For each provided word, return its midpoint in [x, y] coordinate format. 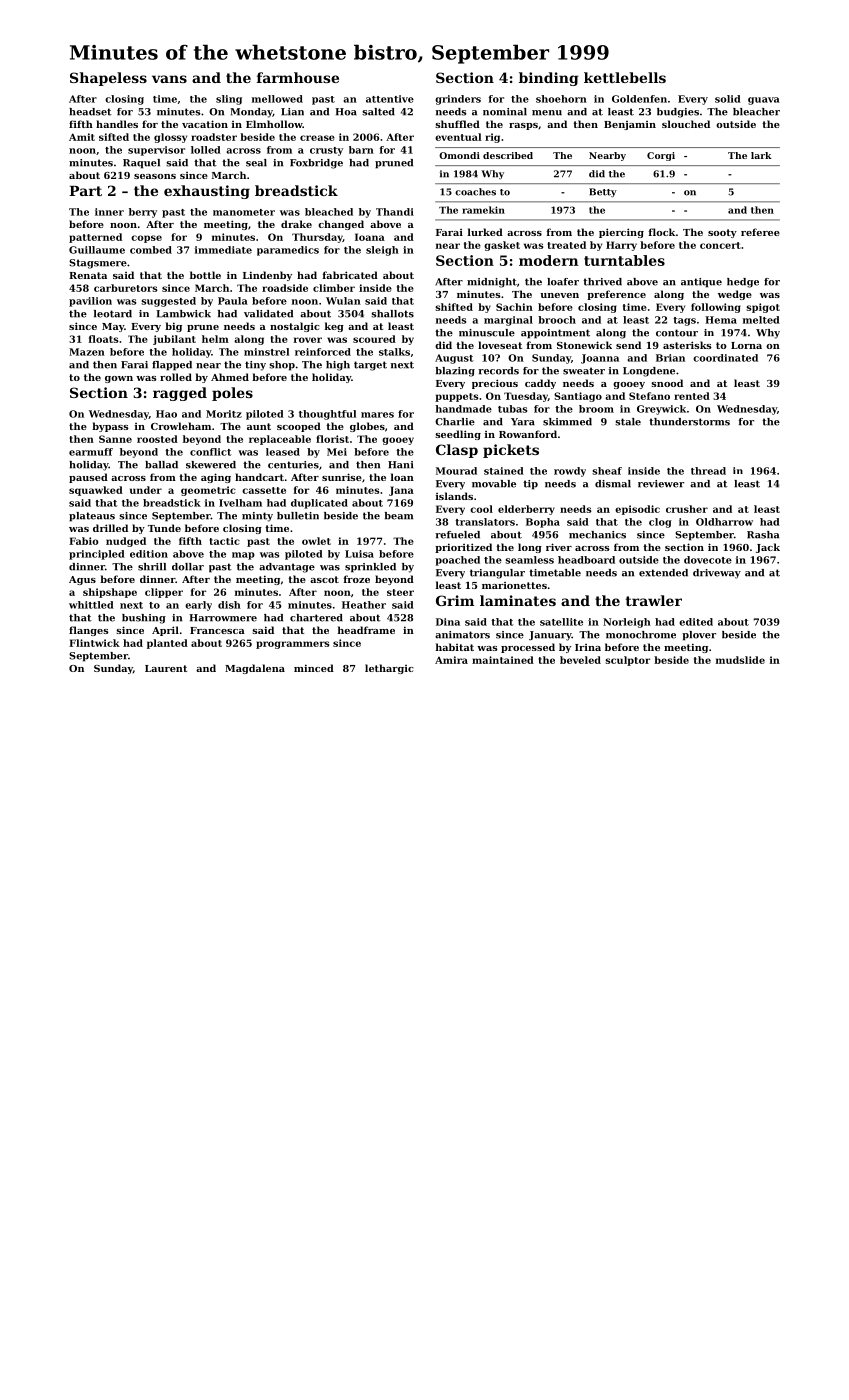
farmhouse [298, 77]
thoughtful [327, 415]
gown [119, 379]
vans [169, 79]
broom [596, 409]
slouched [686, 124]
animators [462, 635]
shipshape [110, 593]
